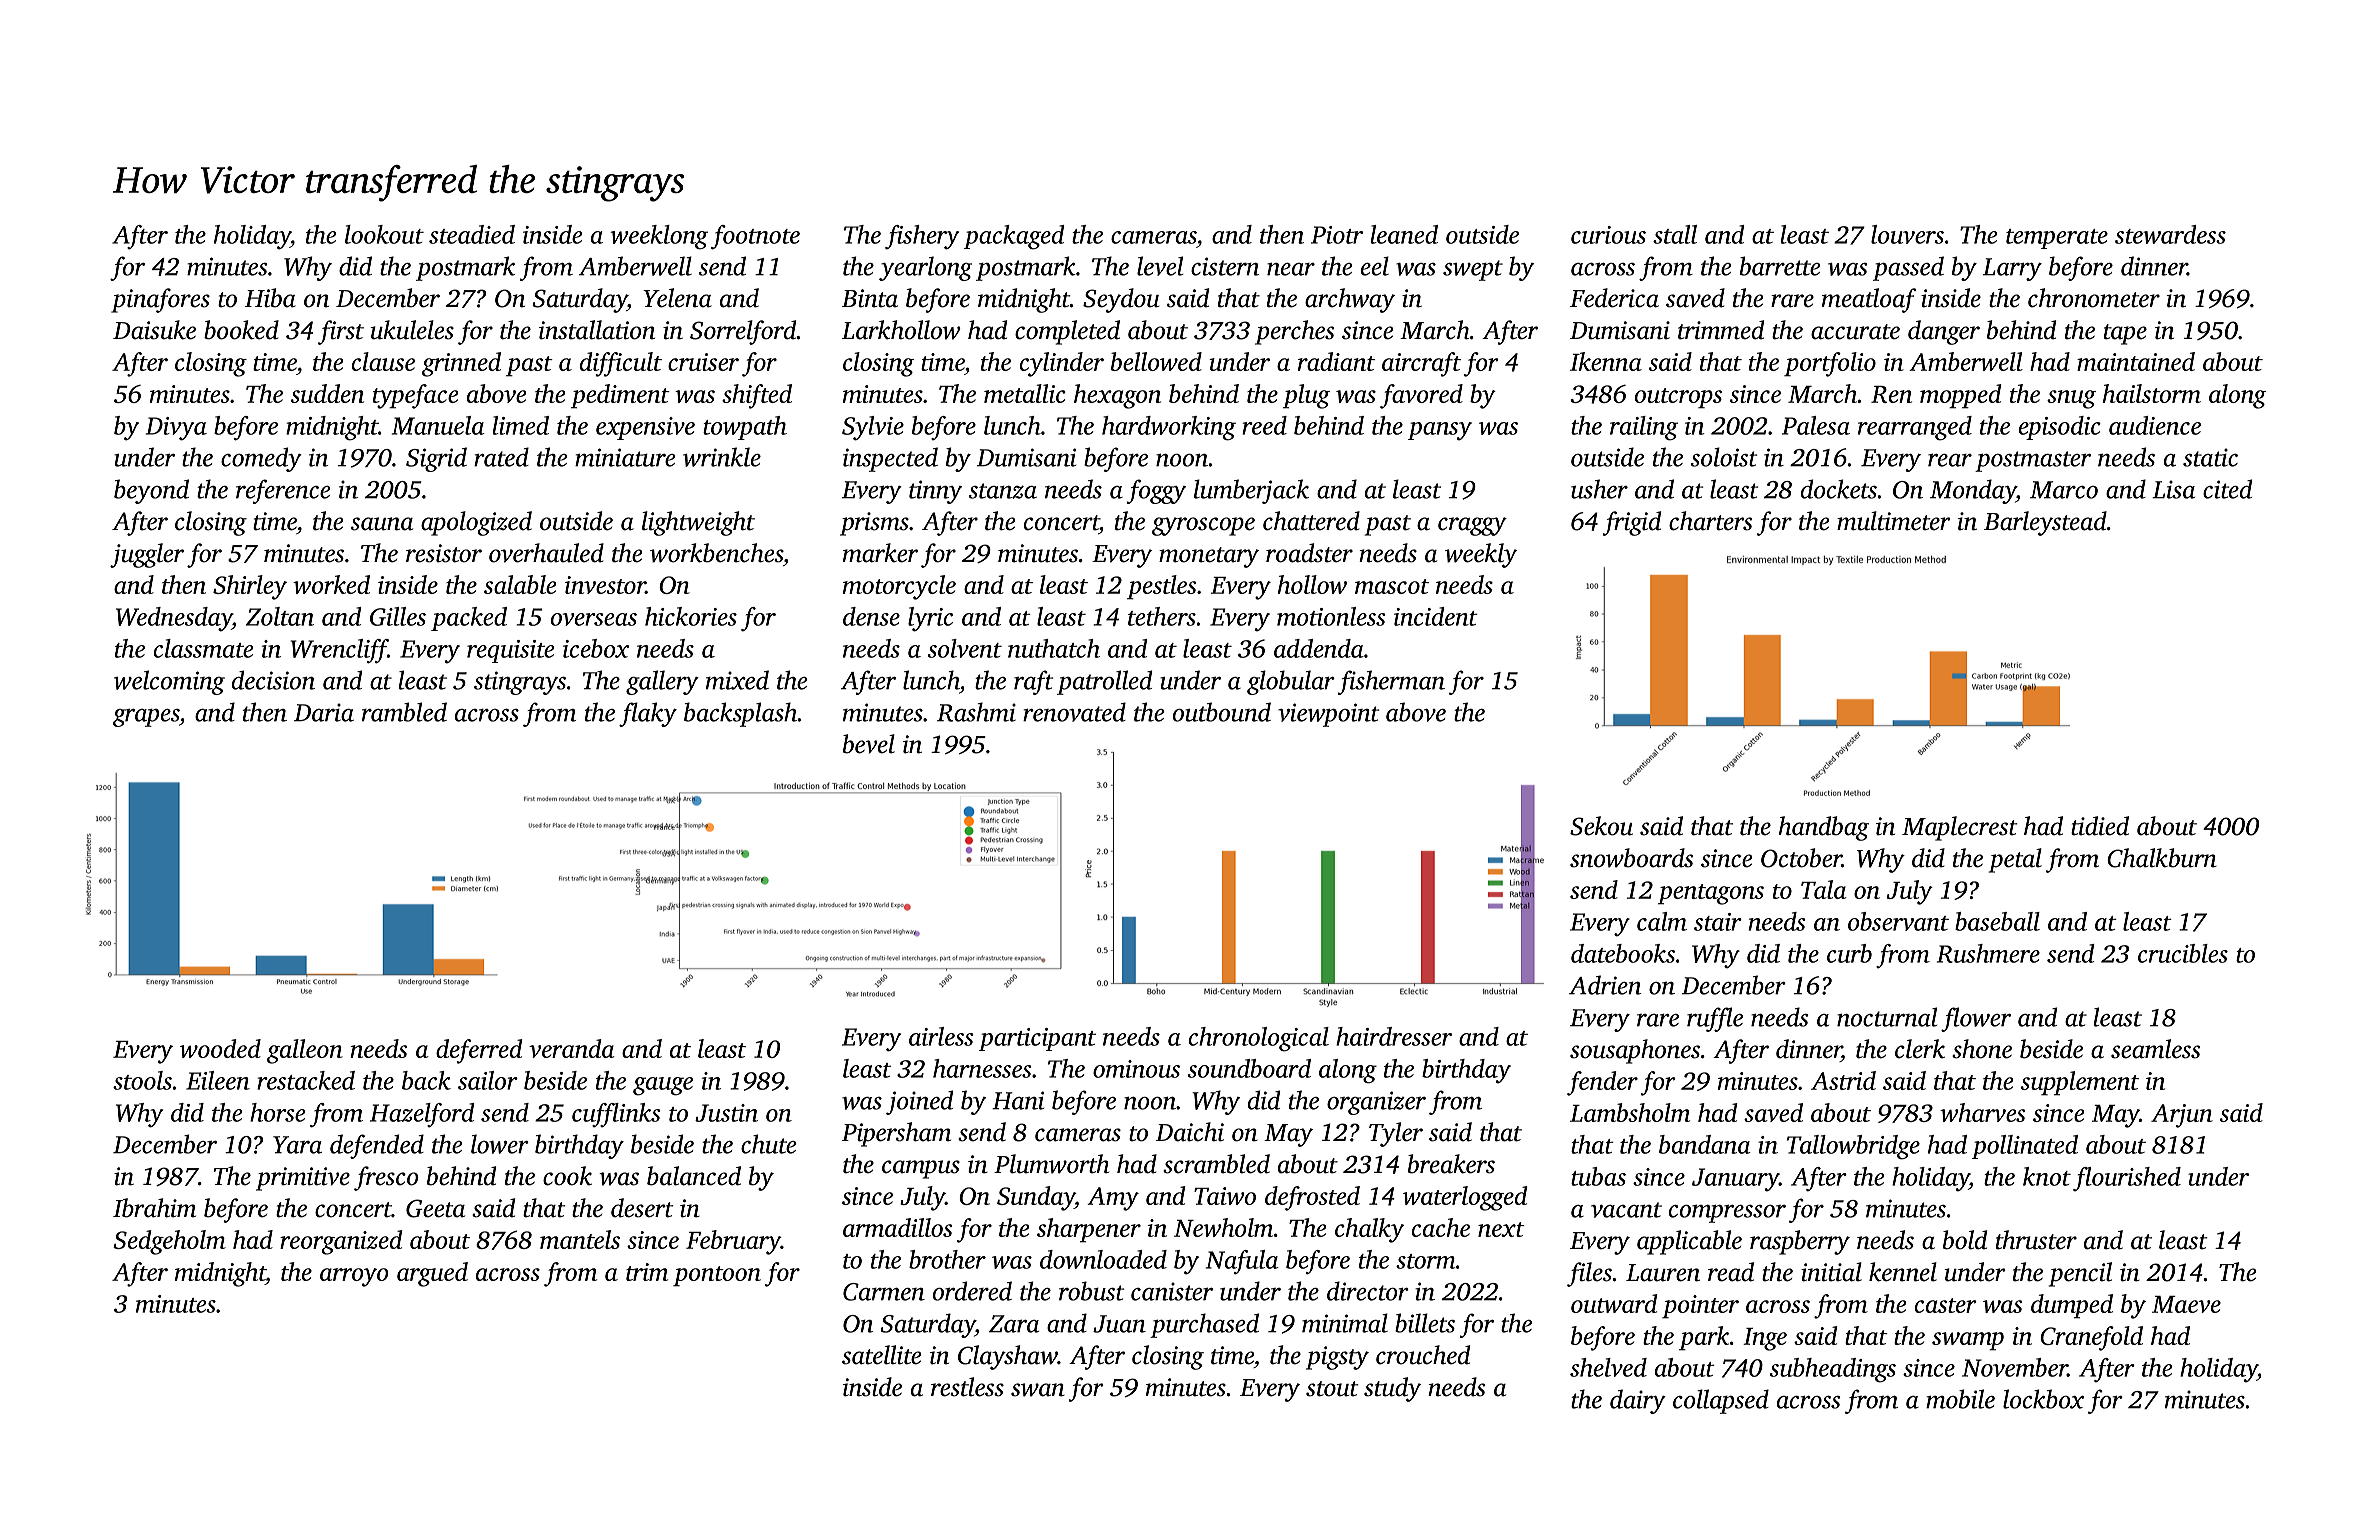 This screenshot has width=2380, height=1540. What do you see at coordinates (1306, 396) in the screenshot?
I see `plug` at bounding box center [1306, 396].
